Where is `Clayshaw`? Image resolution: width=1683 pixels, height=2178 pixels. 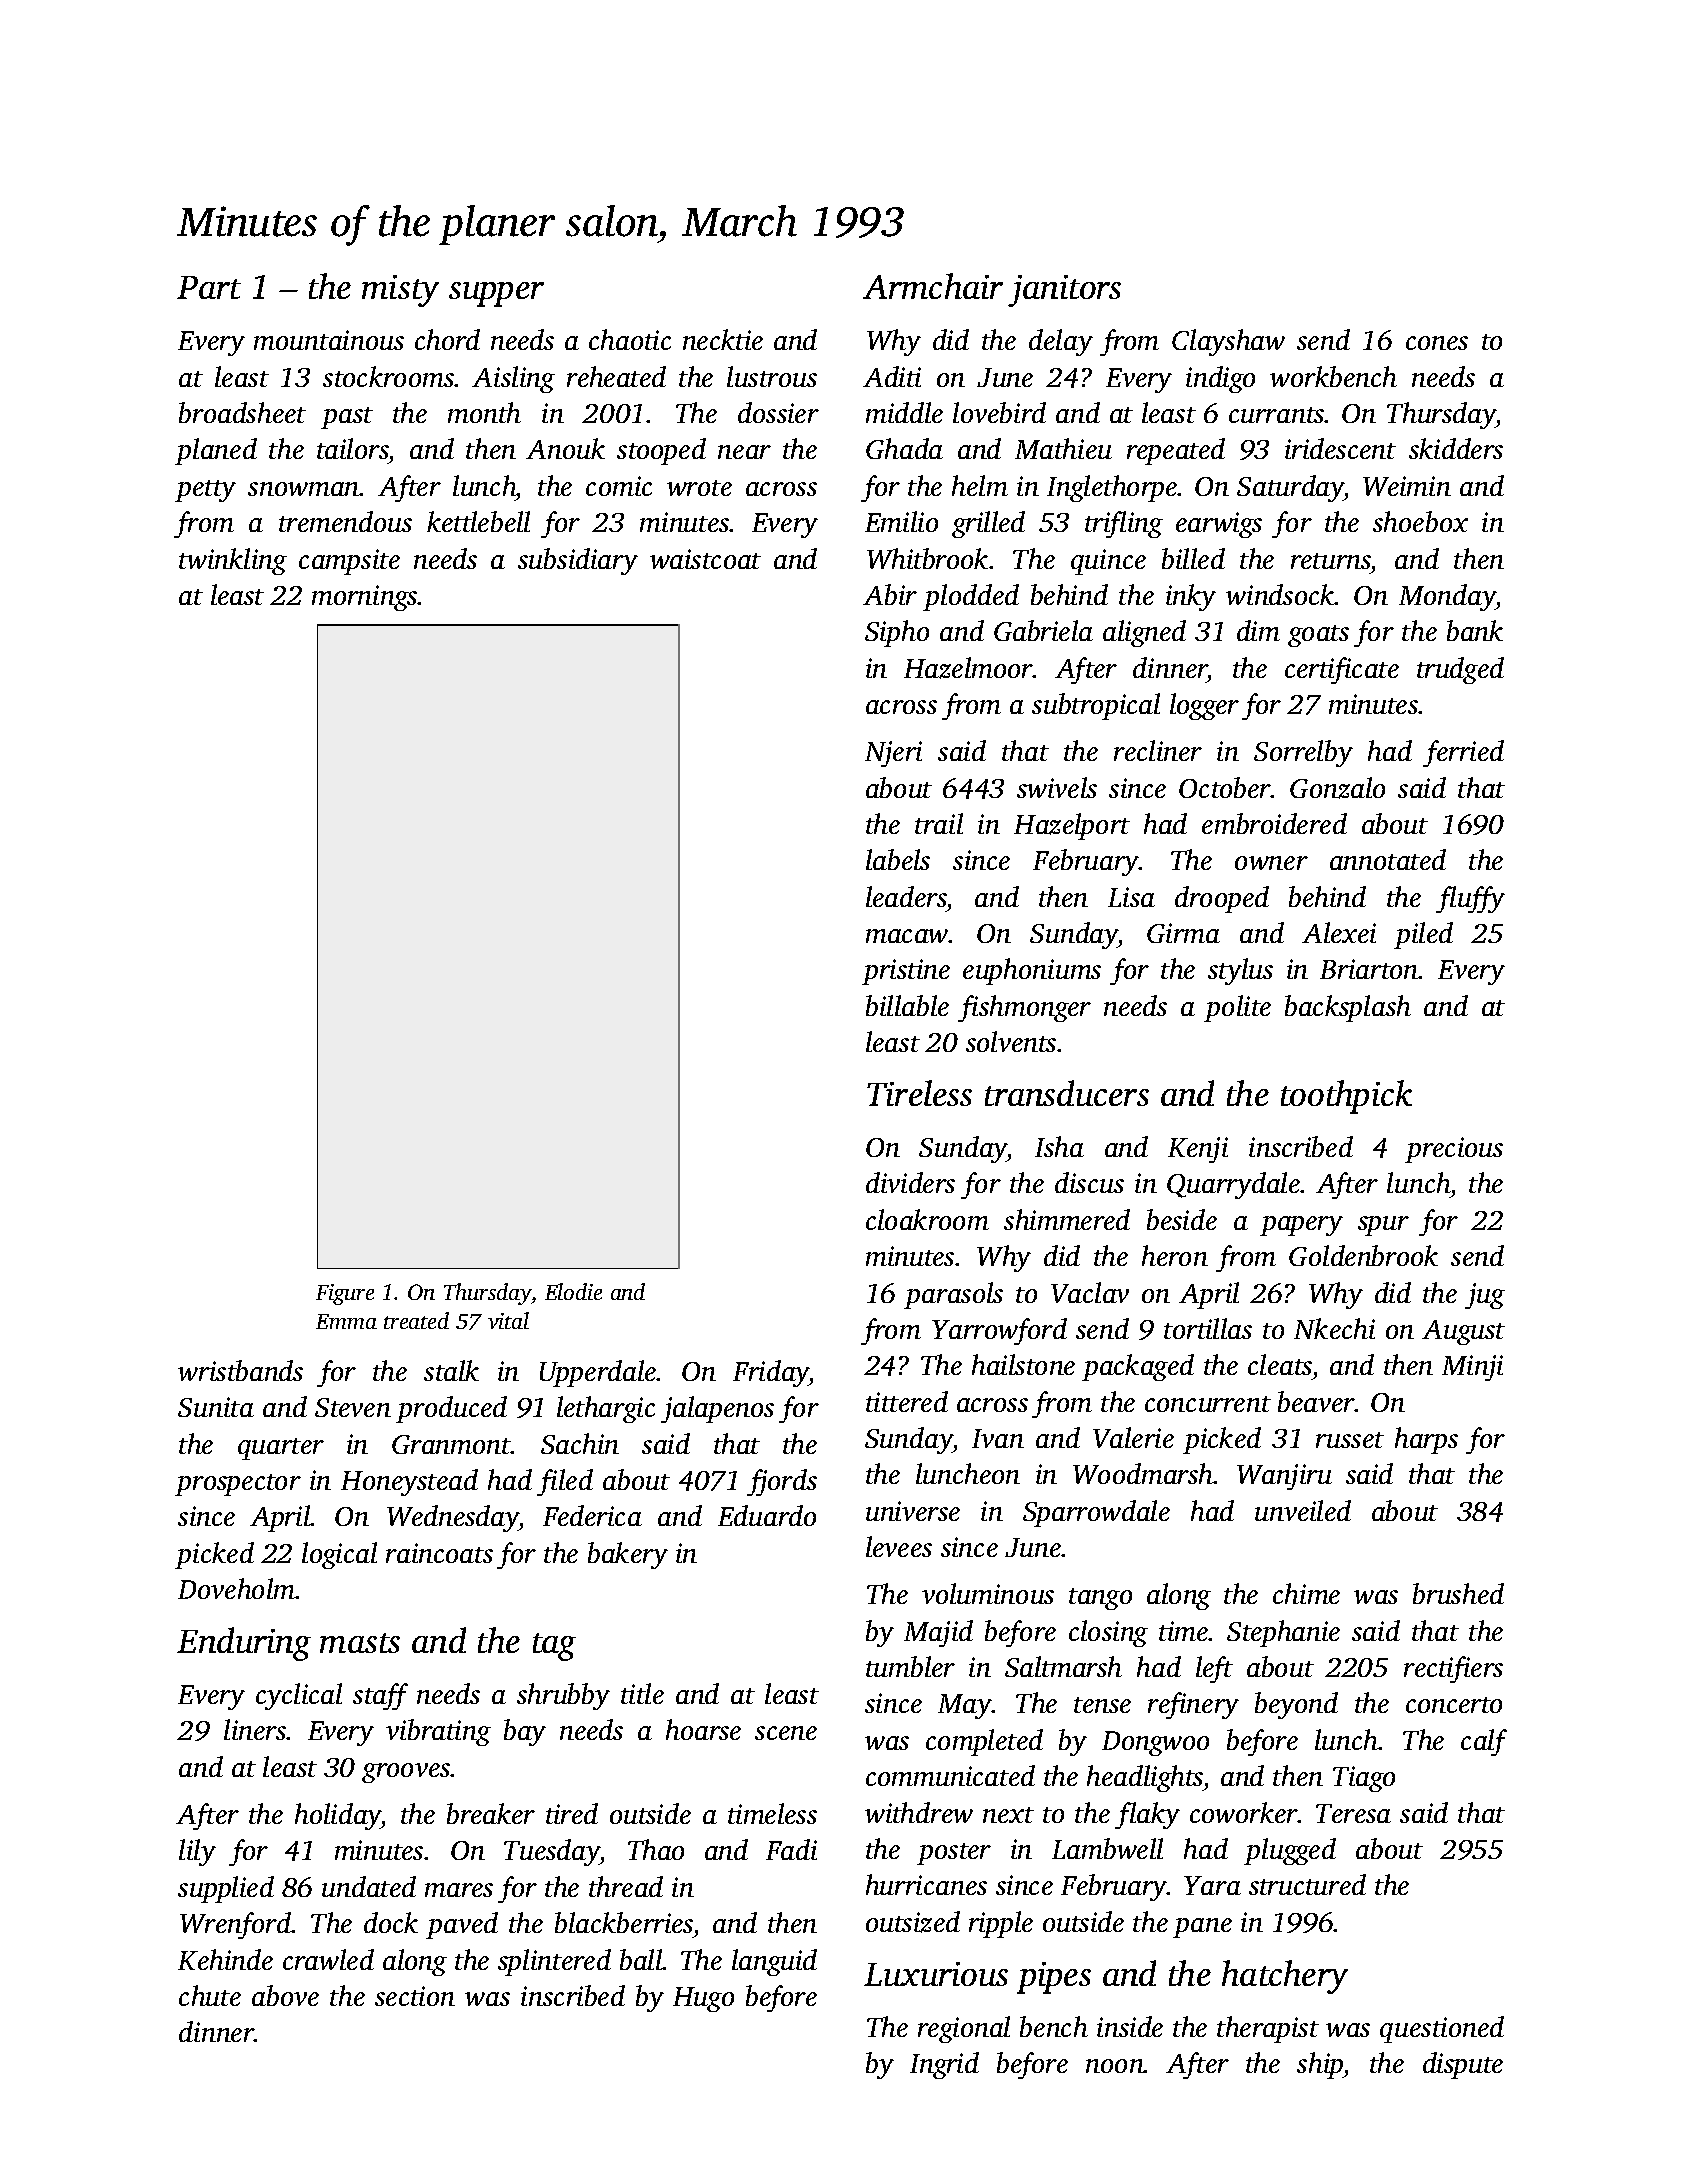
Clayshaw is located at coordinates (1228, 342).
